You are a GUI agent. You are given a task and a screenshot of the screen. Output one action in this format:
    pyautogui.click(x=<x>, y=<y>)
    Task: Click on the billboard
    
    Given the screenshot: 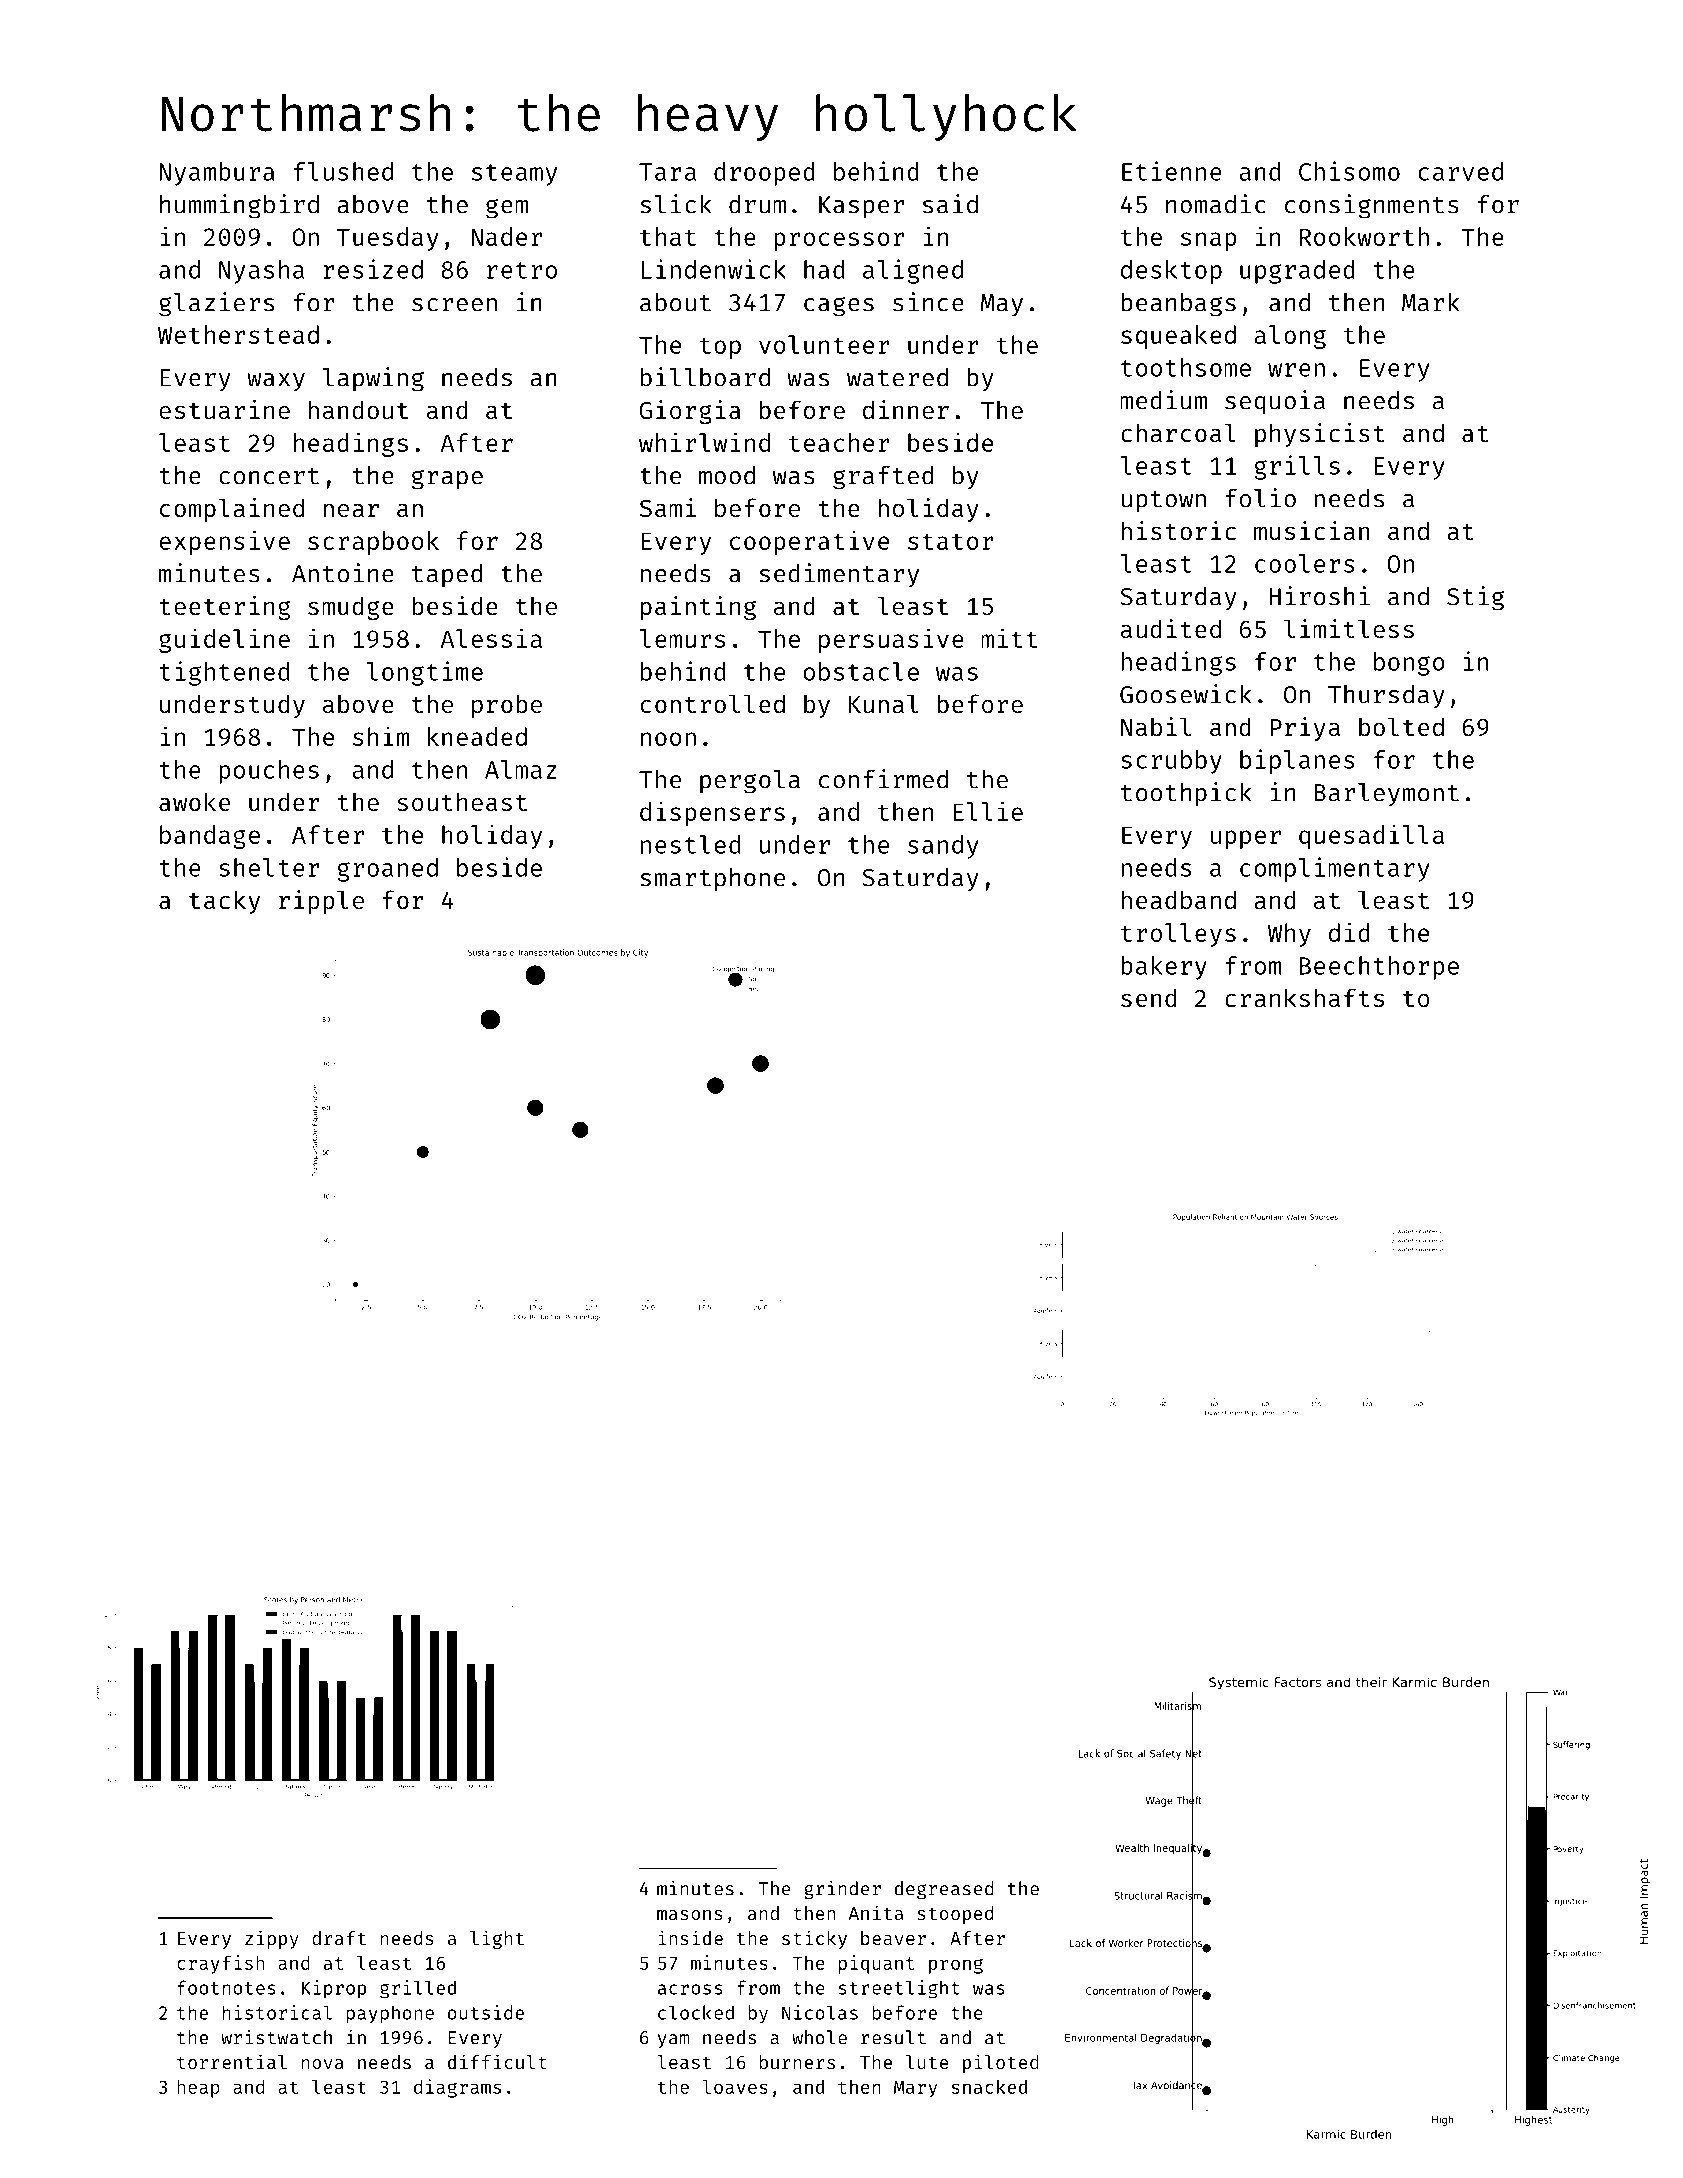 What is the action you would take?
    pyautogui.click(x=705, y=377)
